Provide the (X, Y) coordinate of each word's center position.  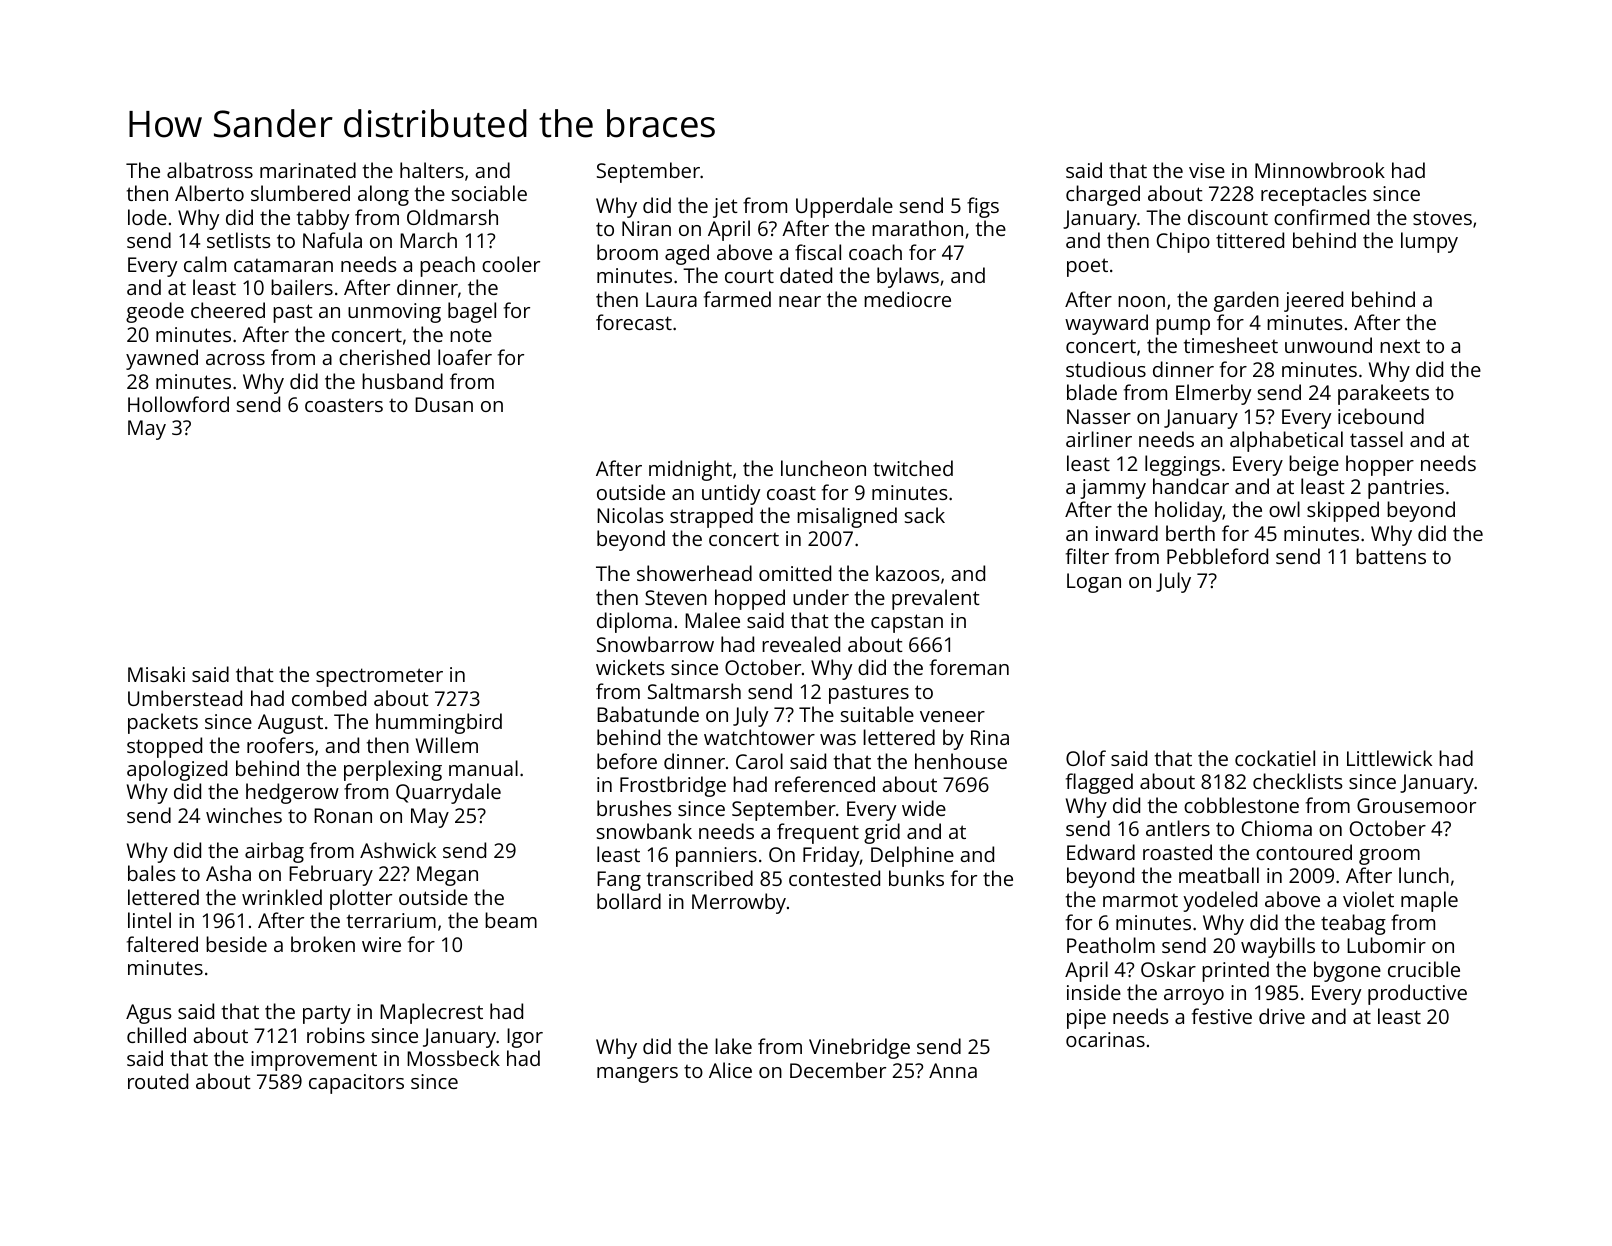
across (235, 359)
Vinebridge (859, 1048)
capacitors (356, 1084)
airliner (1099, 439)
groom (1389, 857)
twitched (913, 468)
